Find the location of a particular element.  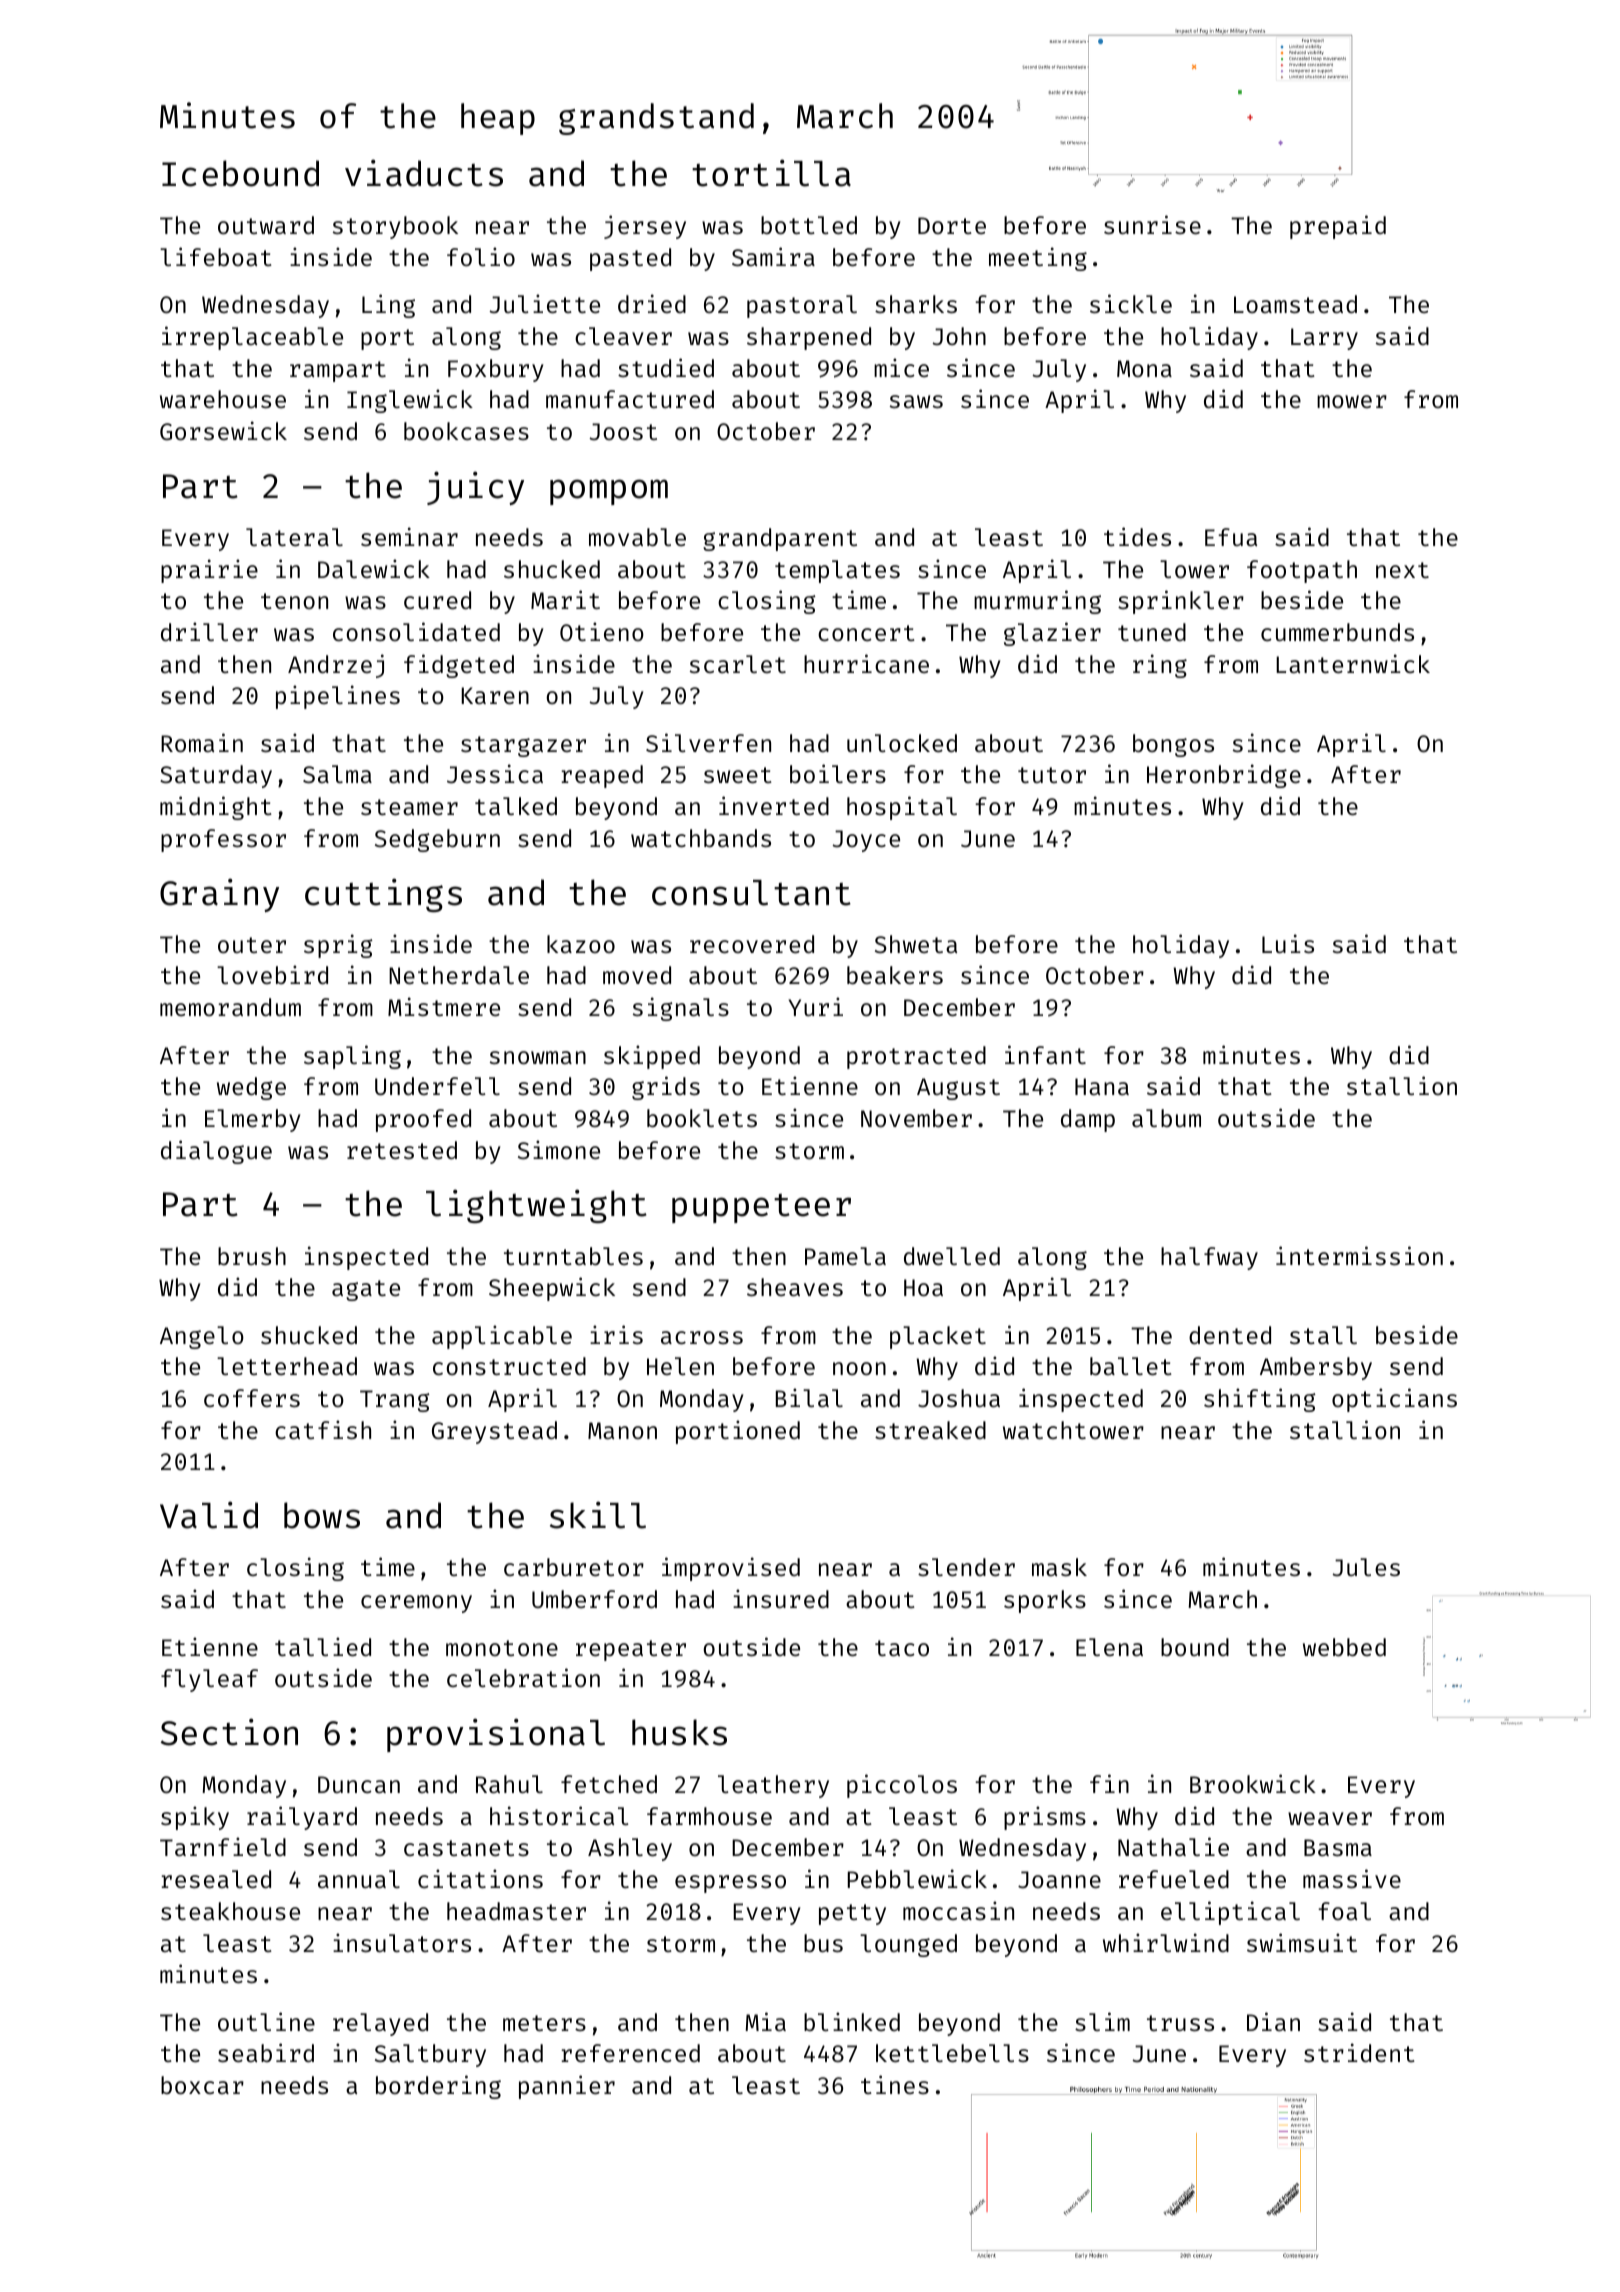

Luis is located at coordinates (1288, 943).
